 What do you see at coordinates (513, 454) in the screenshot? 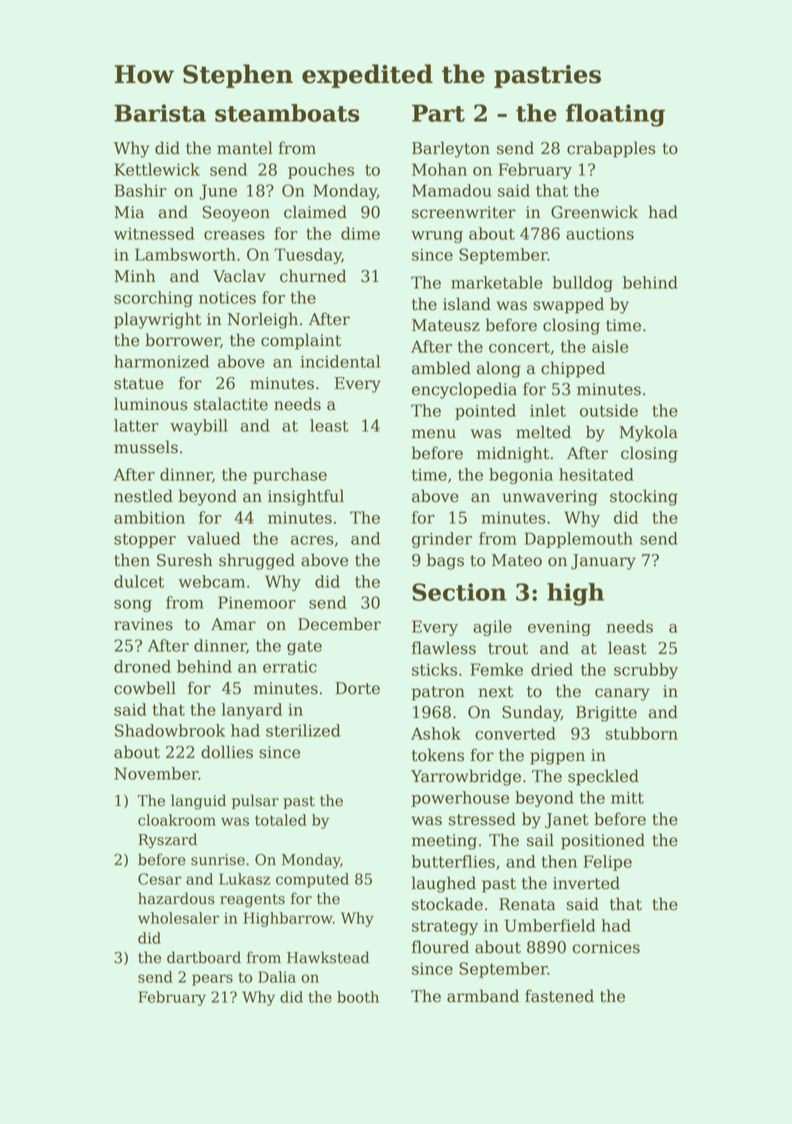
I see `midnight` at bounding box center [513, 454].
